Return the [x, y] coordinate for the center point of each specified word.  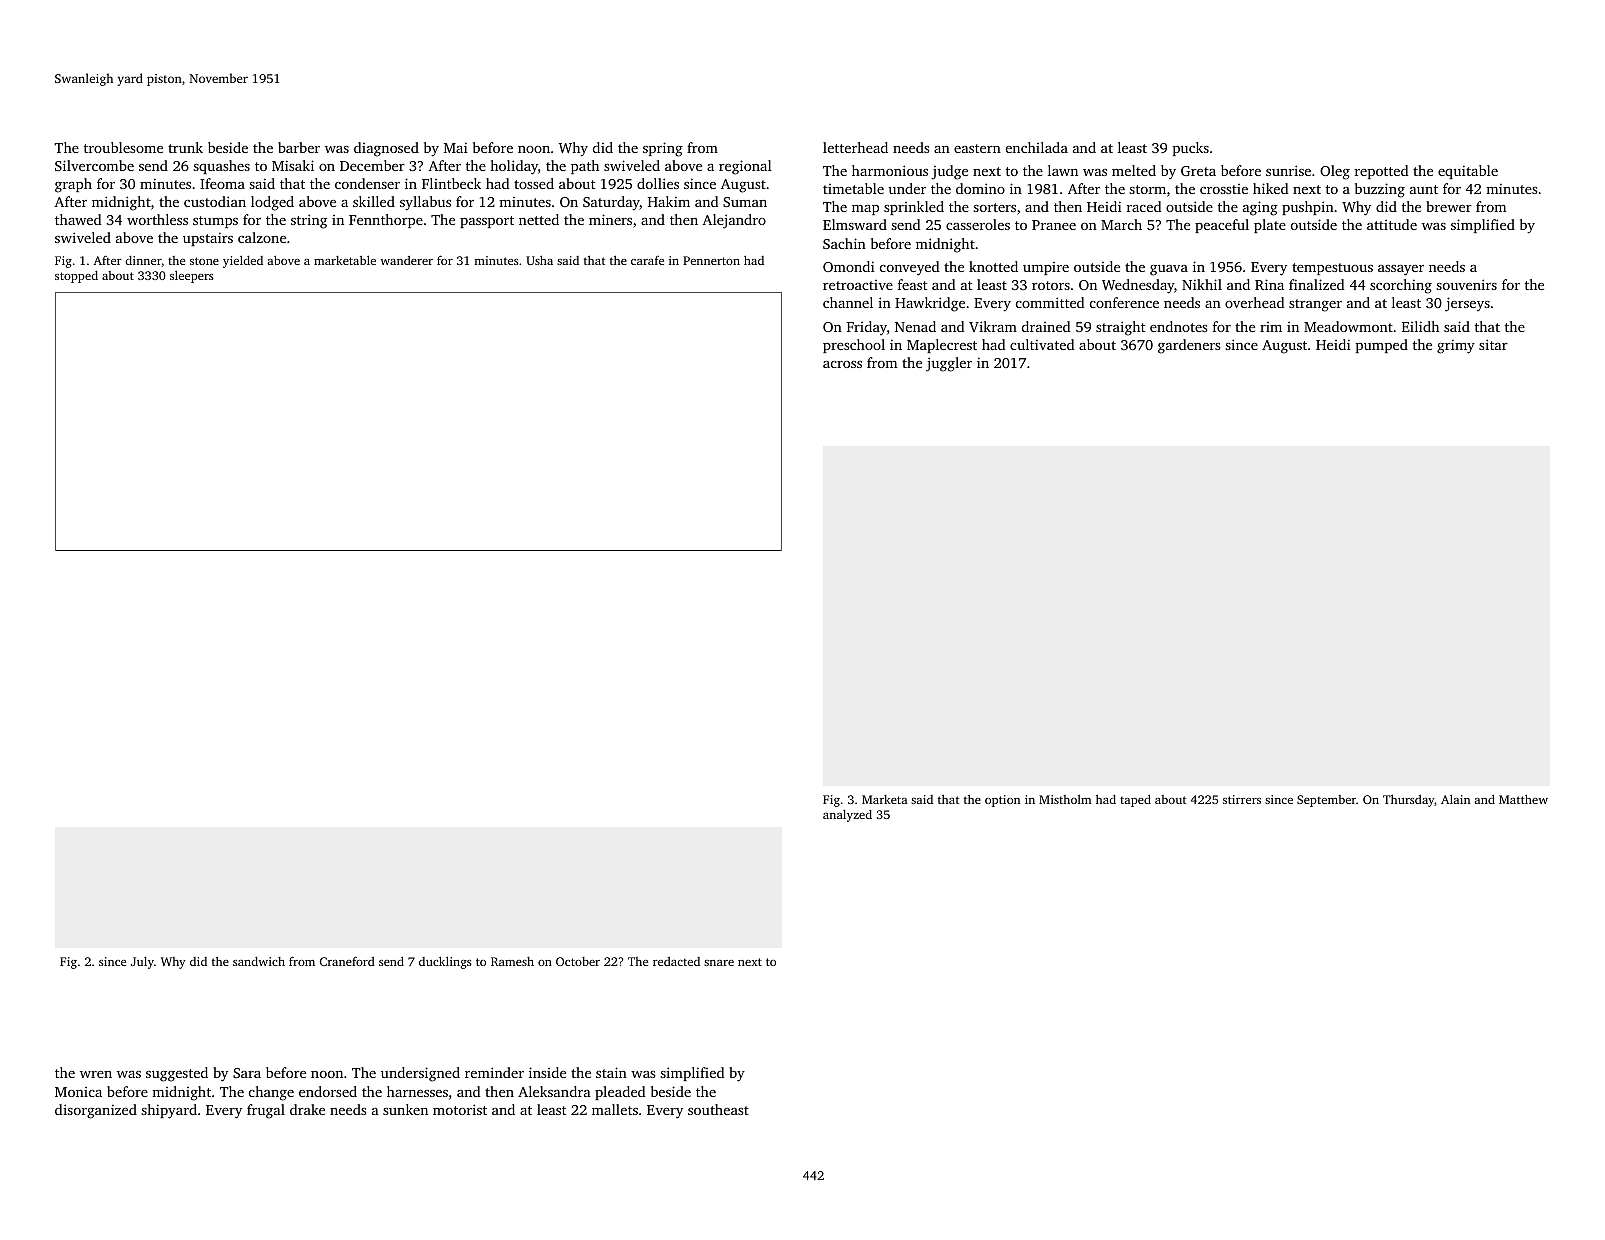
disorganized [96, 1111]
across [842, 364]
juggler [949, 364]
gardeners [1189, 346]
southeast [718, 1109]
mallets [615, 1109]
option [1002, 801]
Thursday [1409, 801]
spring [663, 149]
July [142, 963]
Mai [456, 147]
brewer [1449, 206]
